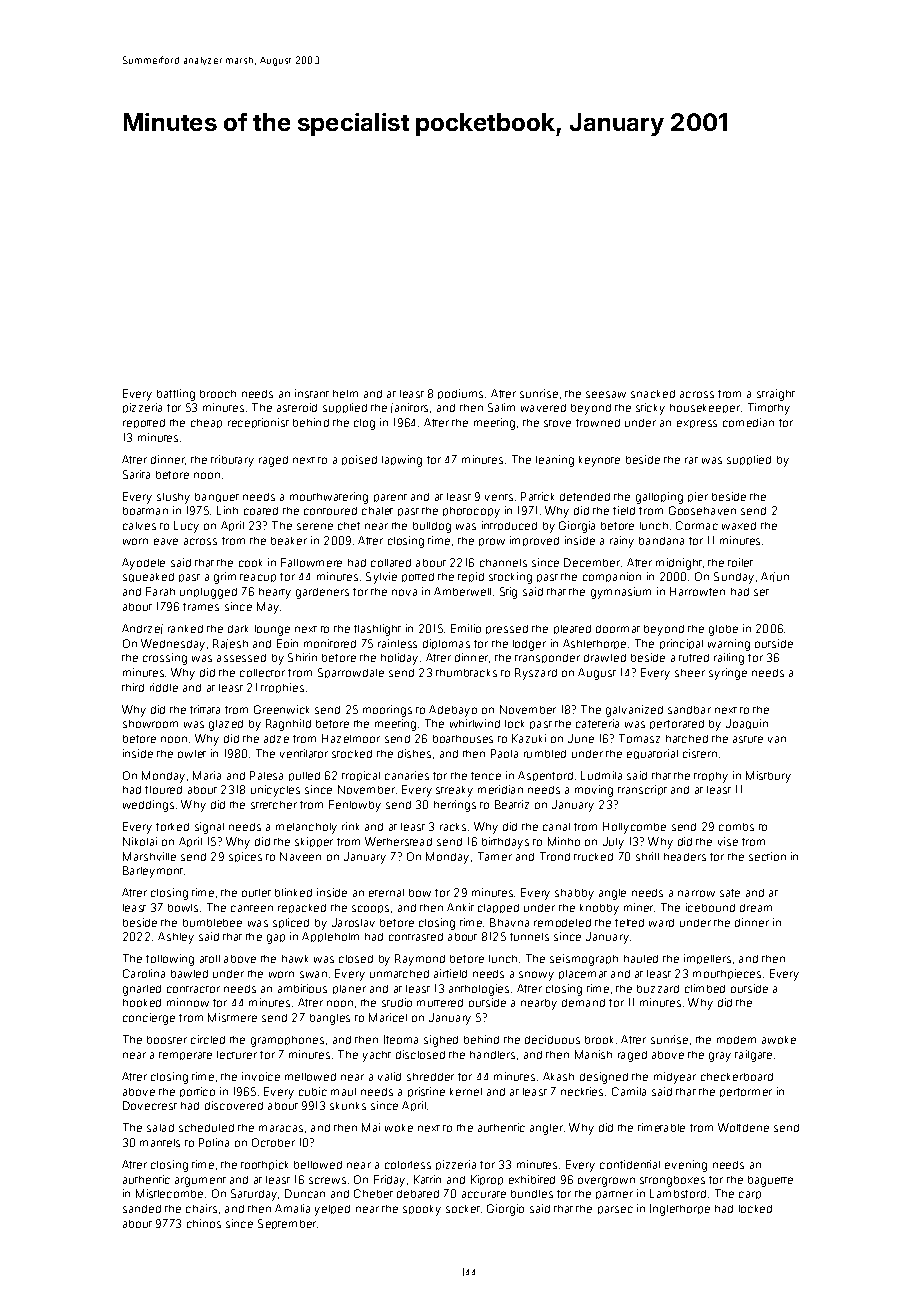  I want to click on straight, so click(776, 395).
